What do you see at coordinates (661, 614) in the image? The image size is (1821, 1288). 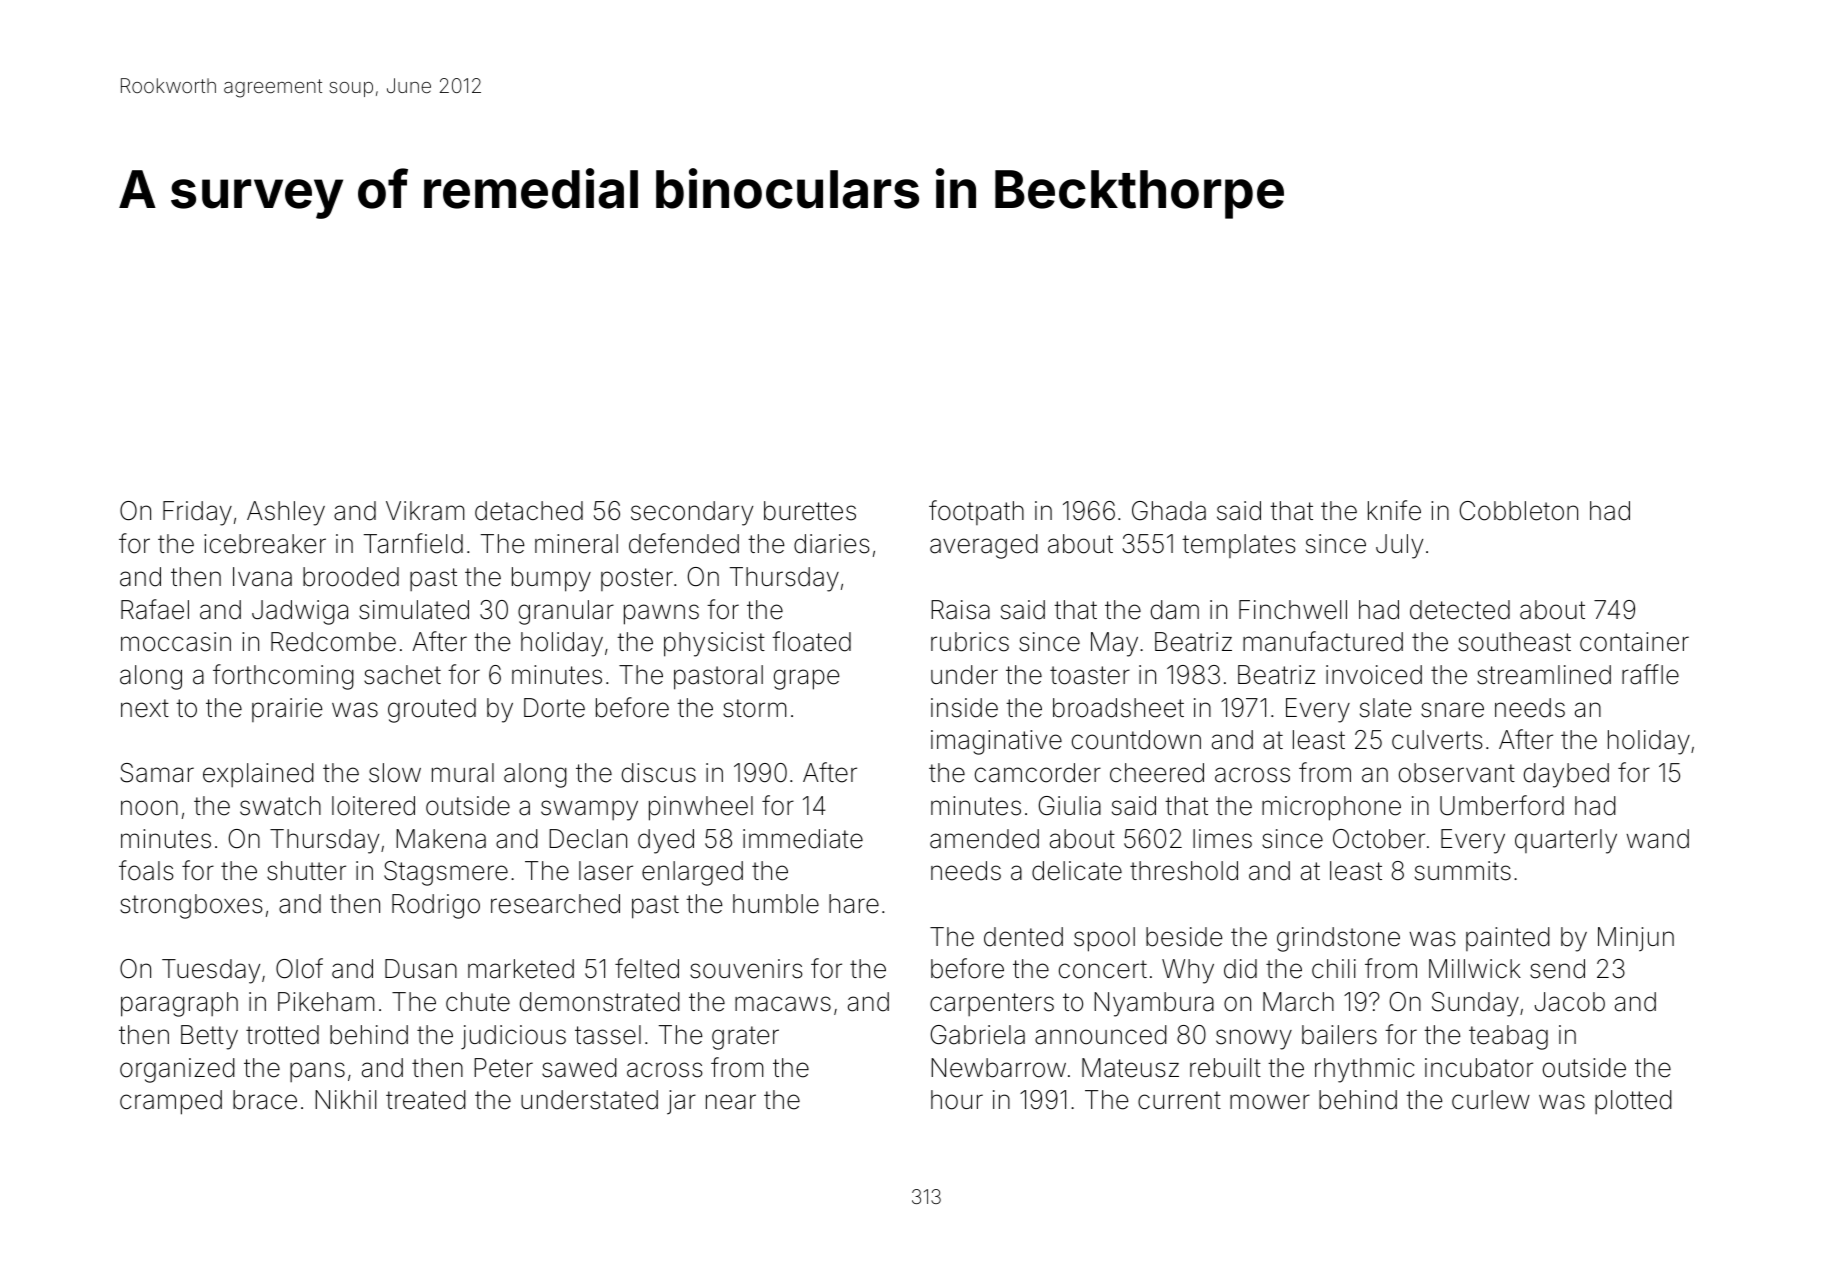 I see `pawns` at bounding box center [661, 614].
